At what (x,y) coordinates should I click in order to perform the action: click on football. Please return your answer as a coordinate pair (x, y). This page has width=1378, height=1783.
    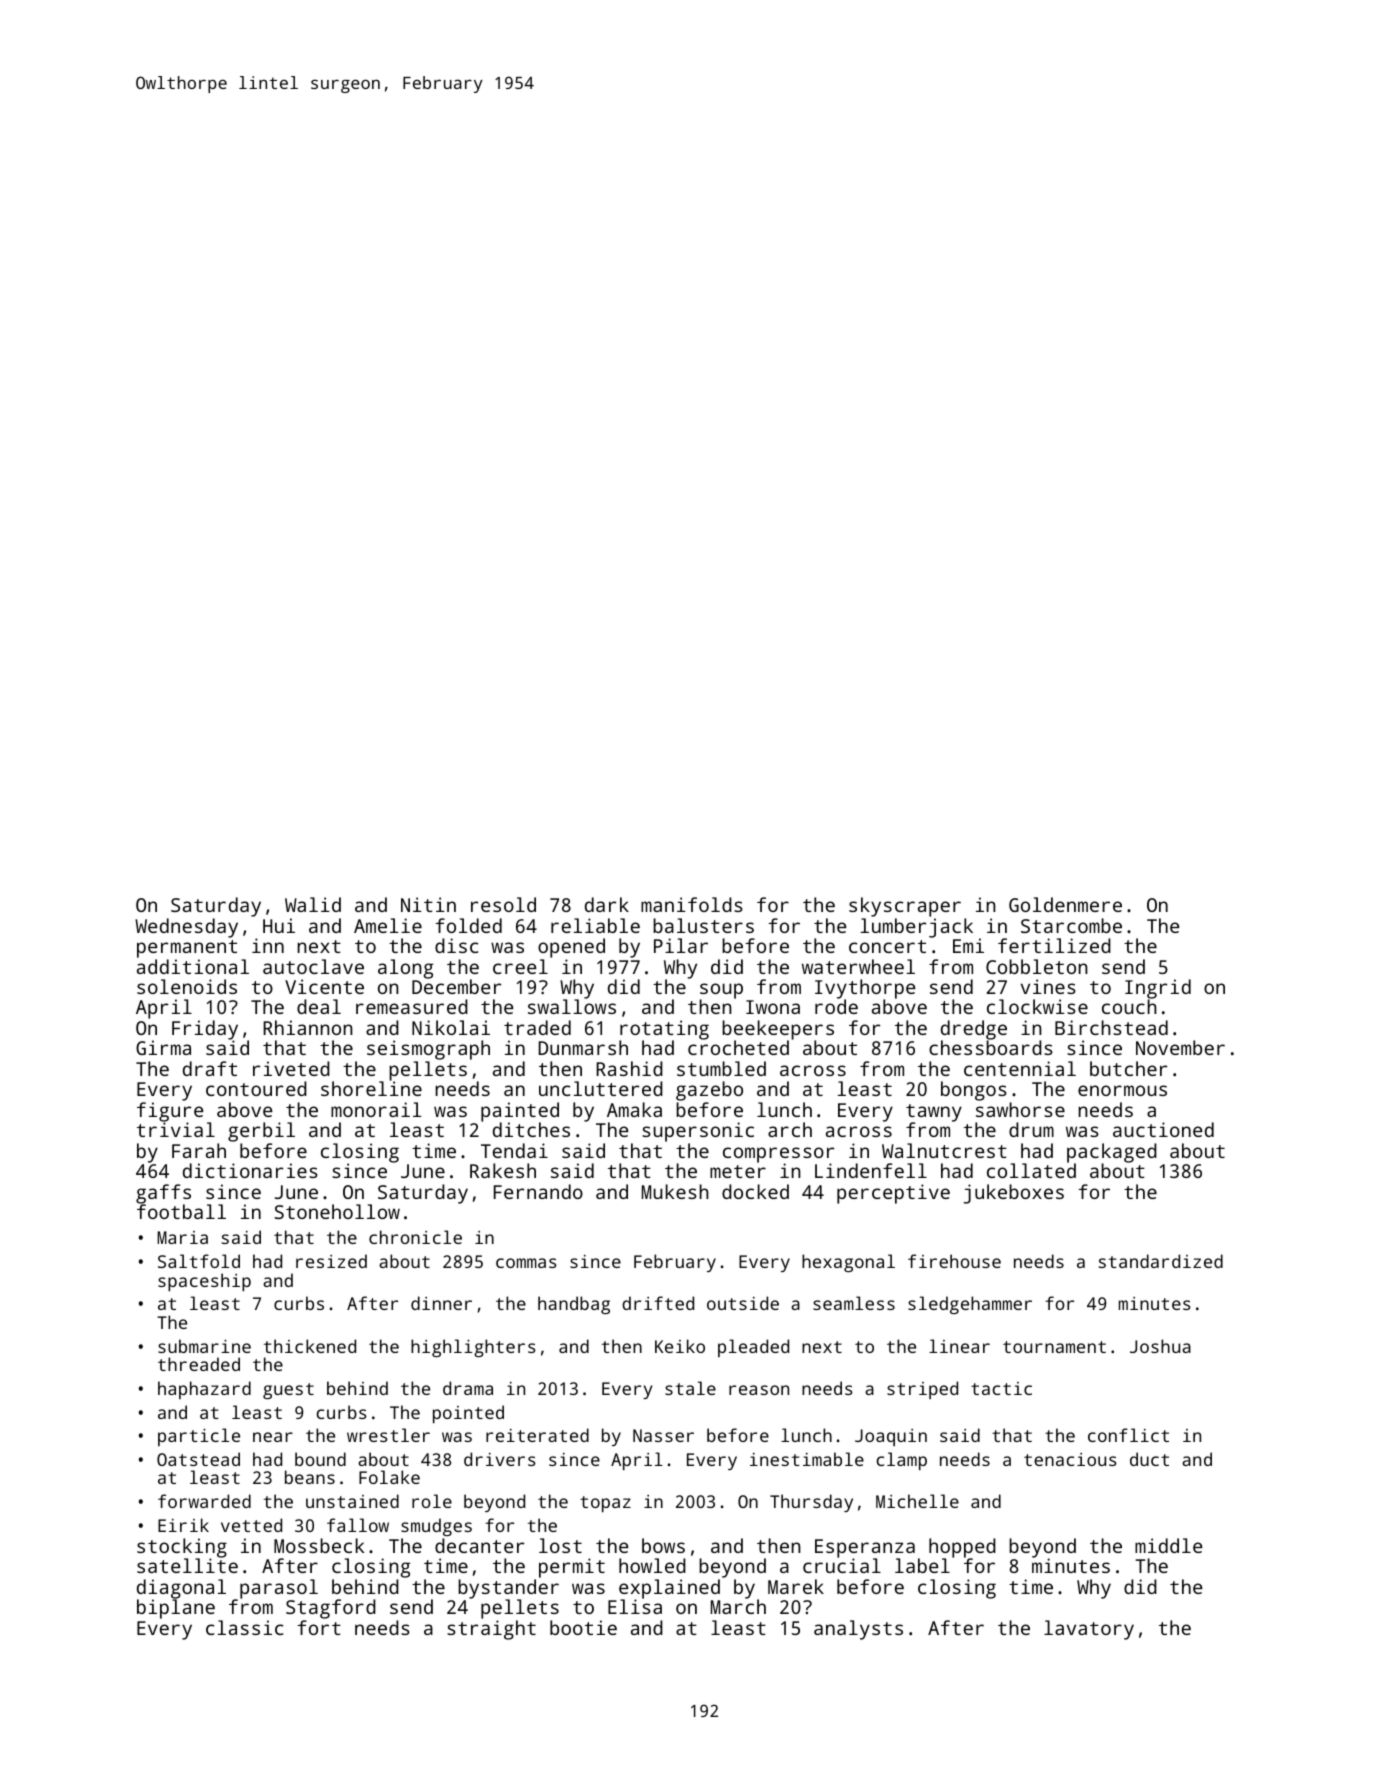
    Looking at the image, I should click on (181, 1211).
